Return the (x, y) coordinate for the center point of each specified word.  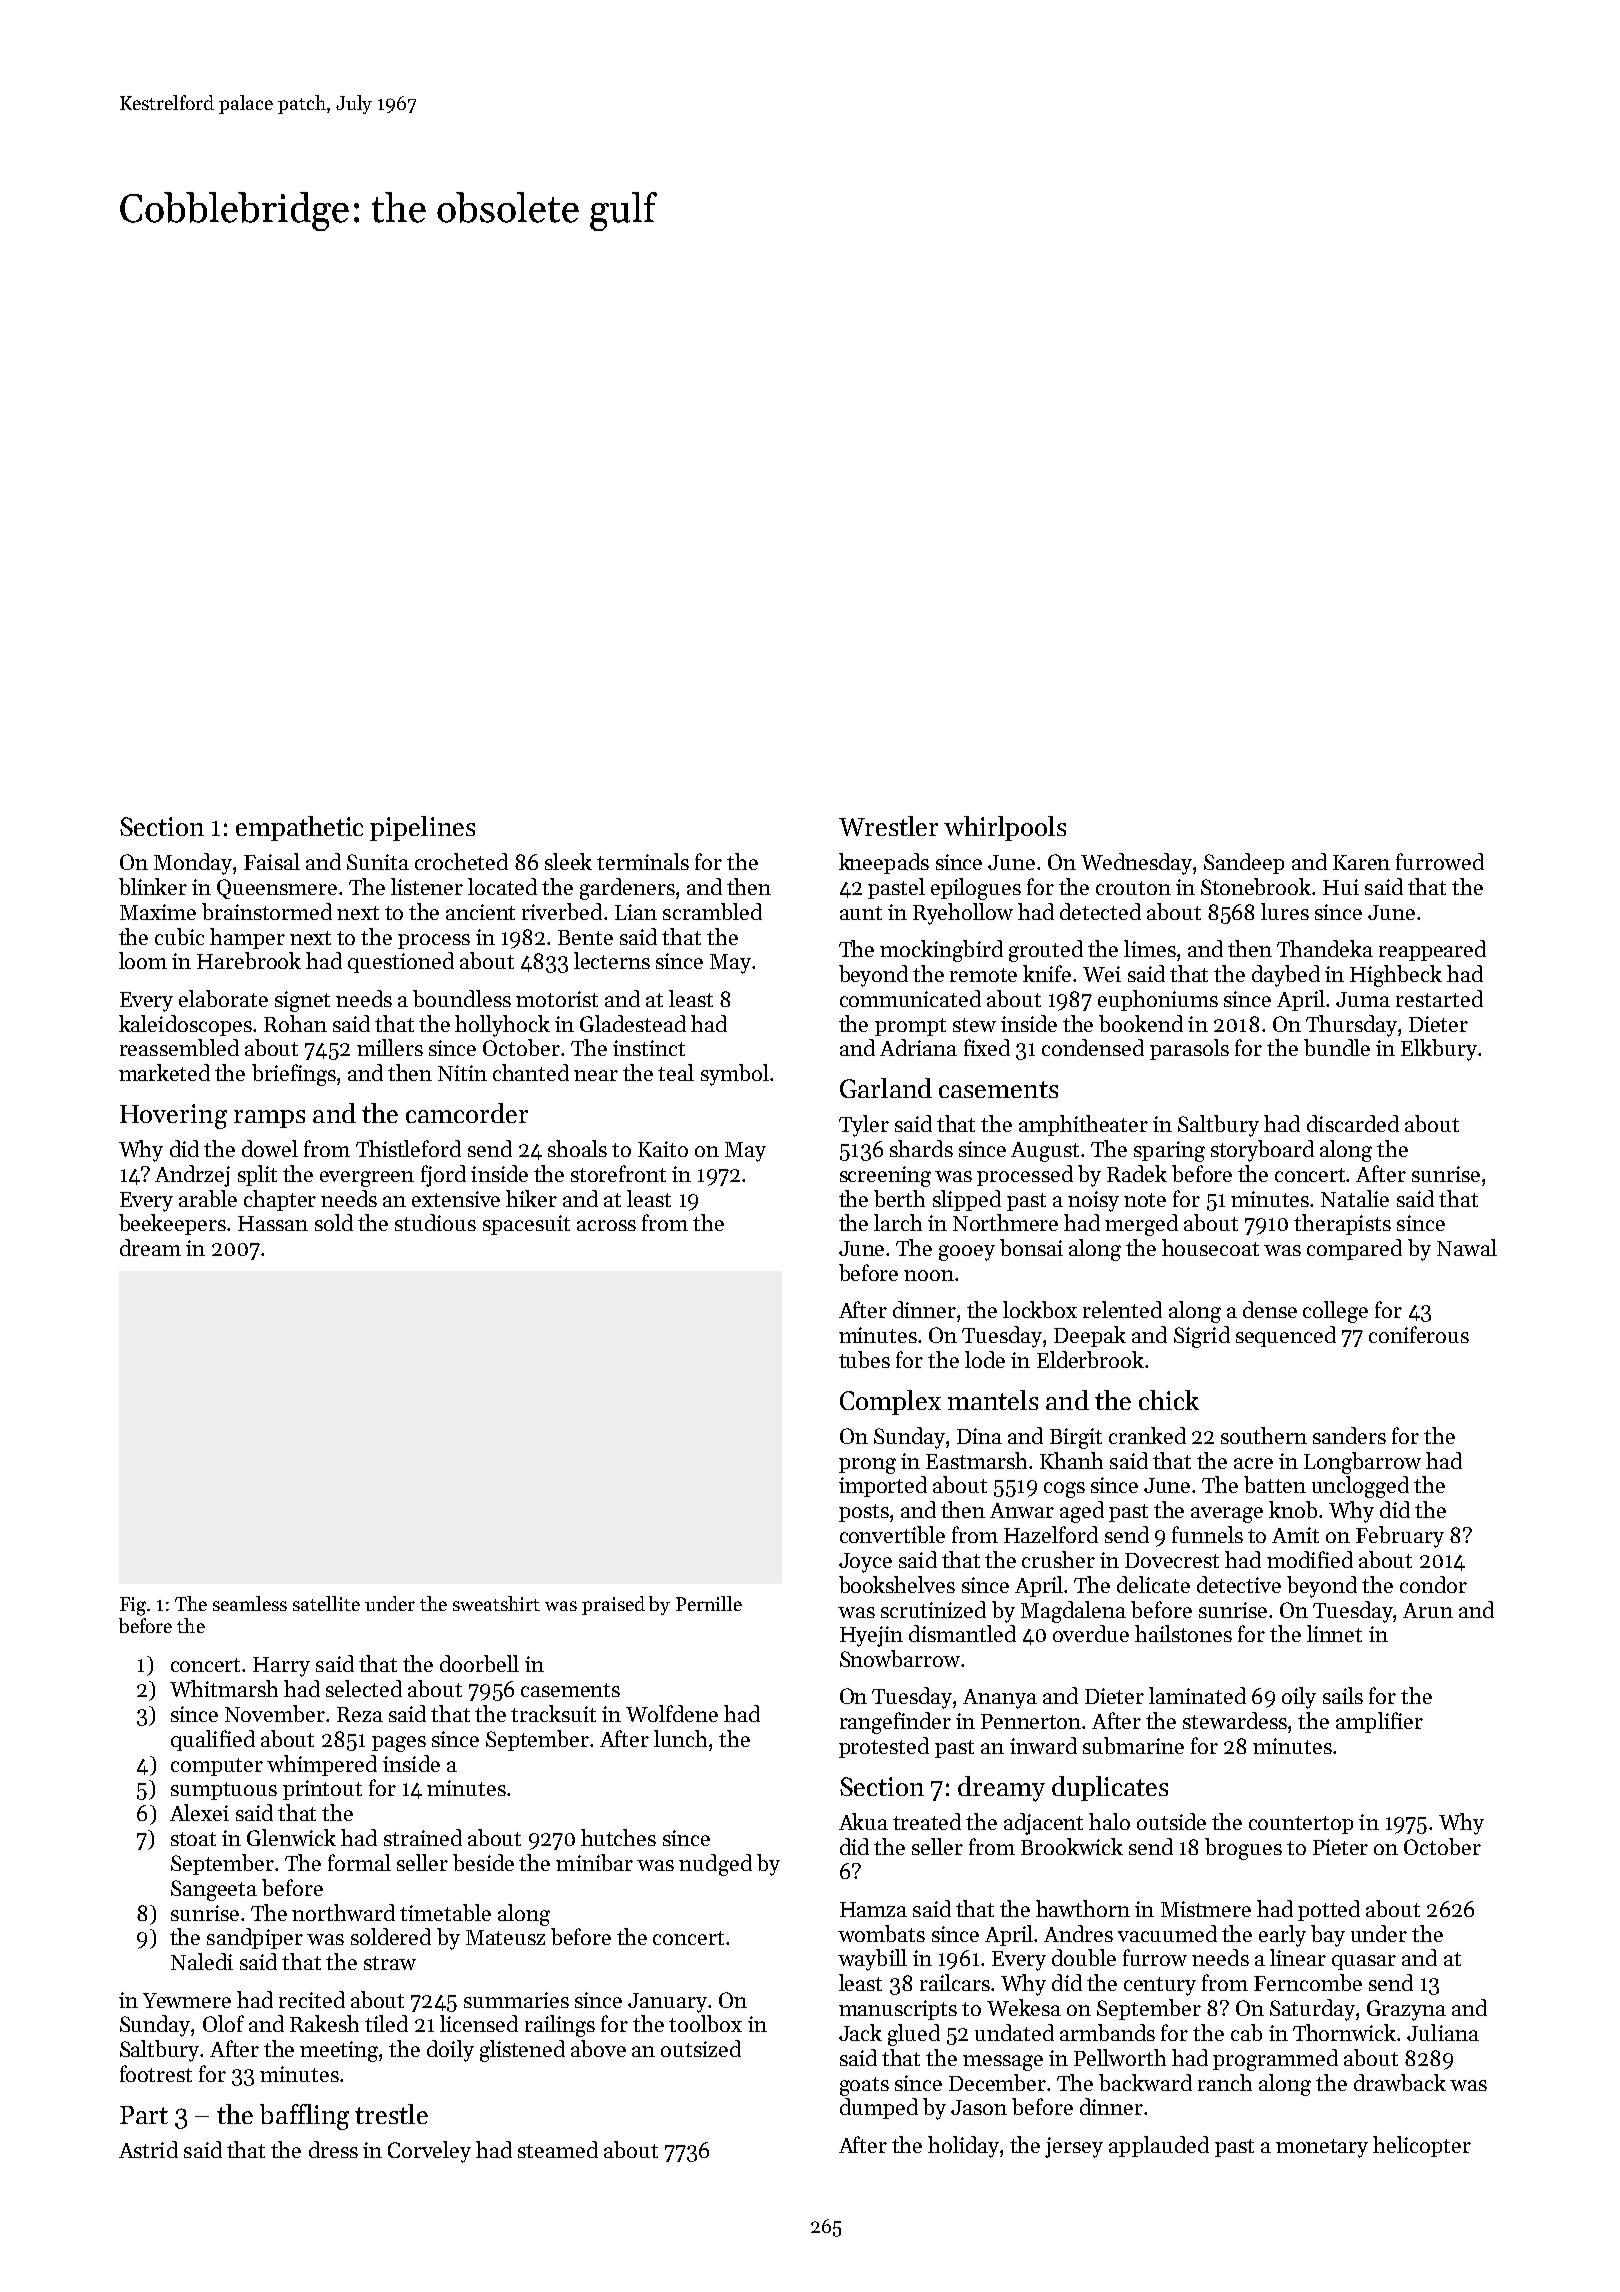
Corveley (429, 2152)
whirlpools (1005, 828)
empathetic (299, 828)
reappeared (1432, 950)
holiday (963, 2147)
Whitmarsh (224, 1688)
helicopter (1422, 2146)
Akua (863, 1821)
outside (1171, 1821)
